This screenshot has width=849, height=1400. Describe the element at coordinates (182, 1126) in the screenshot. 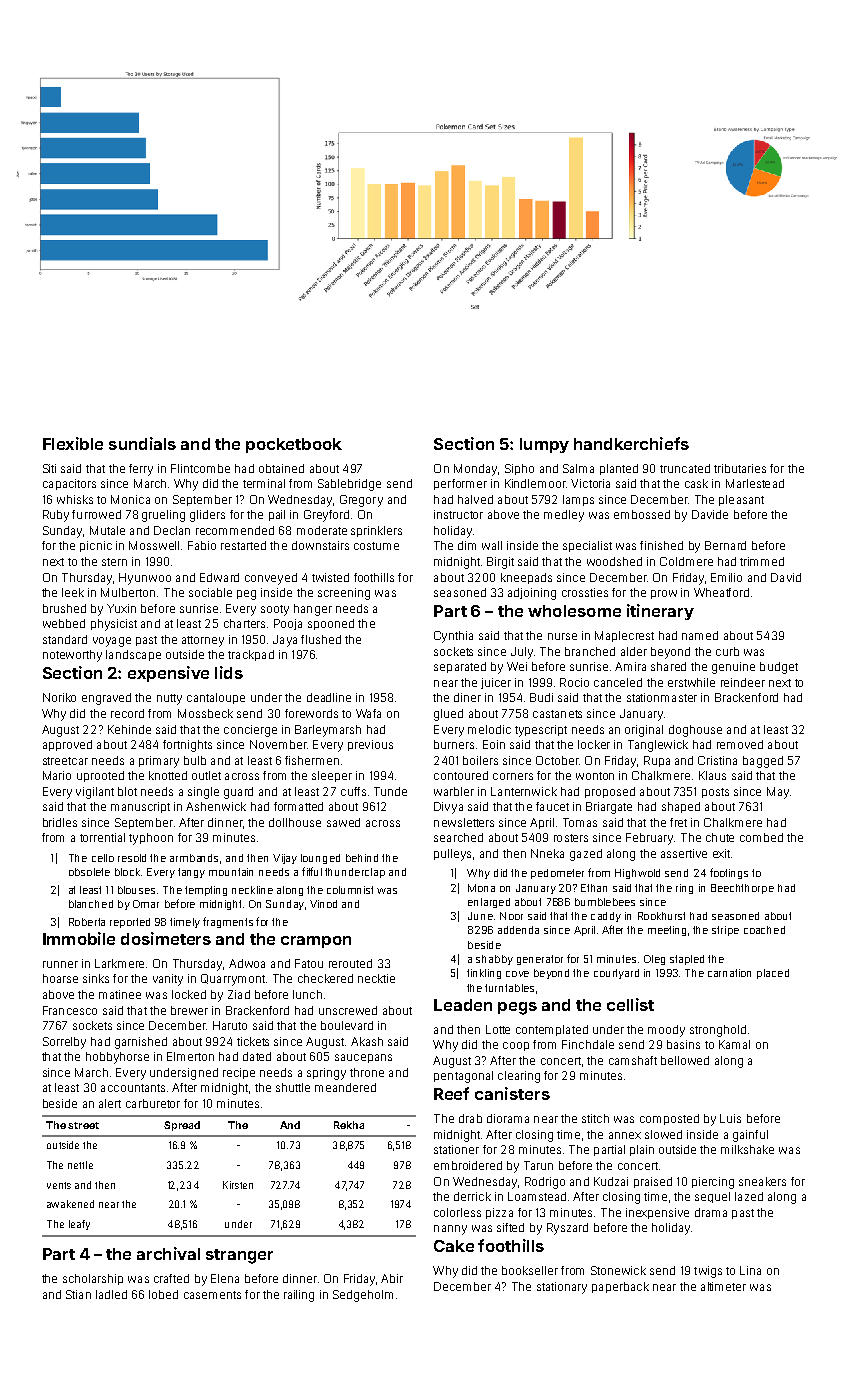

I see `Spread` at that location.
